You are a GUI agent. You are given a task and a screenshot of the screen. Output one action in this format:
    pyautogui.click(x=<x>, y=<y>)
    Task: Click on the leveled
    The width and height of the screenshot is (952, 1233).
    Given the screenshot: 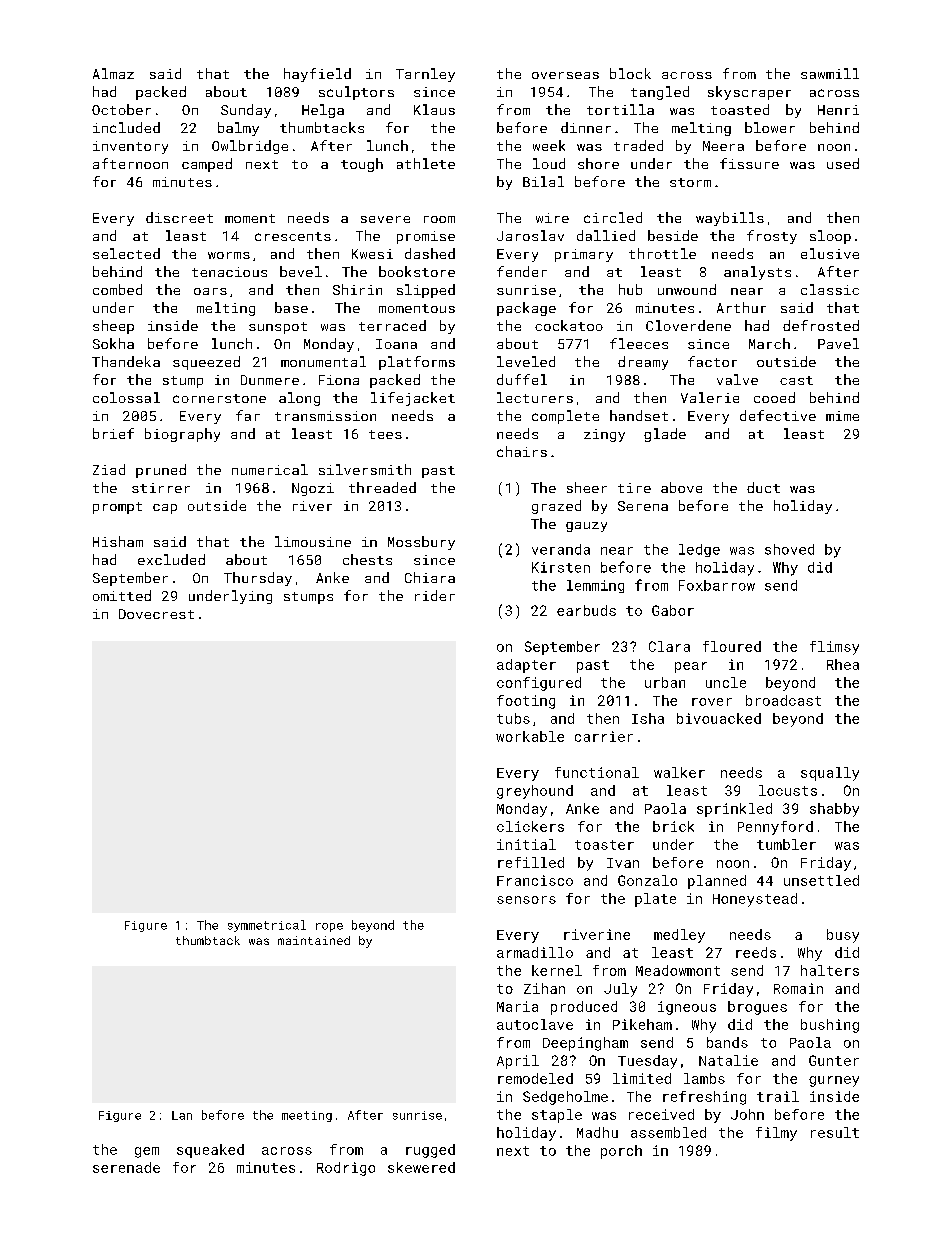 What is the action you would take?
    pyautogui.click(x=526, y=361)
